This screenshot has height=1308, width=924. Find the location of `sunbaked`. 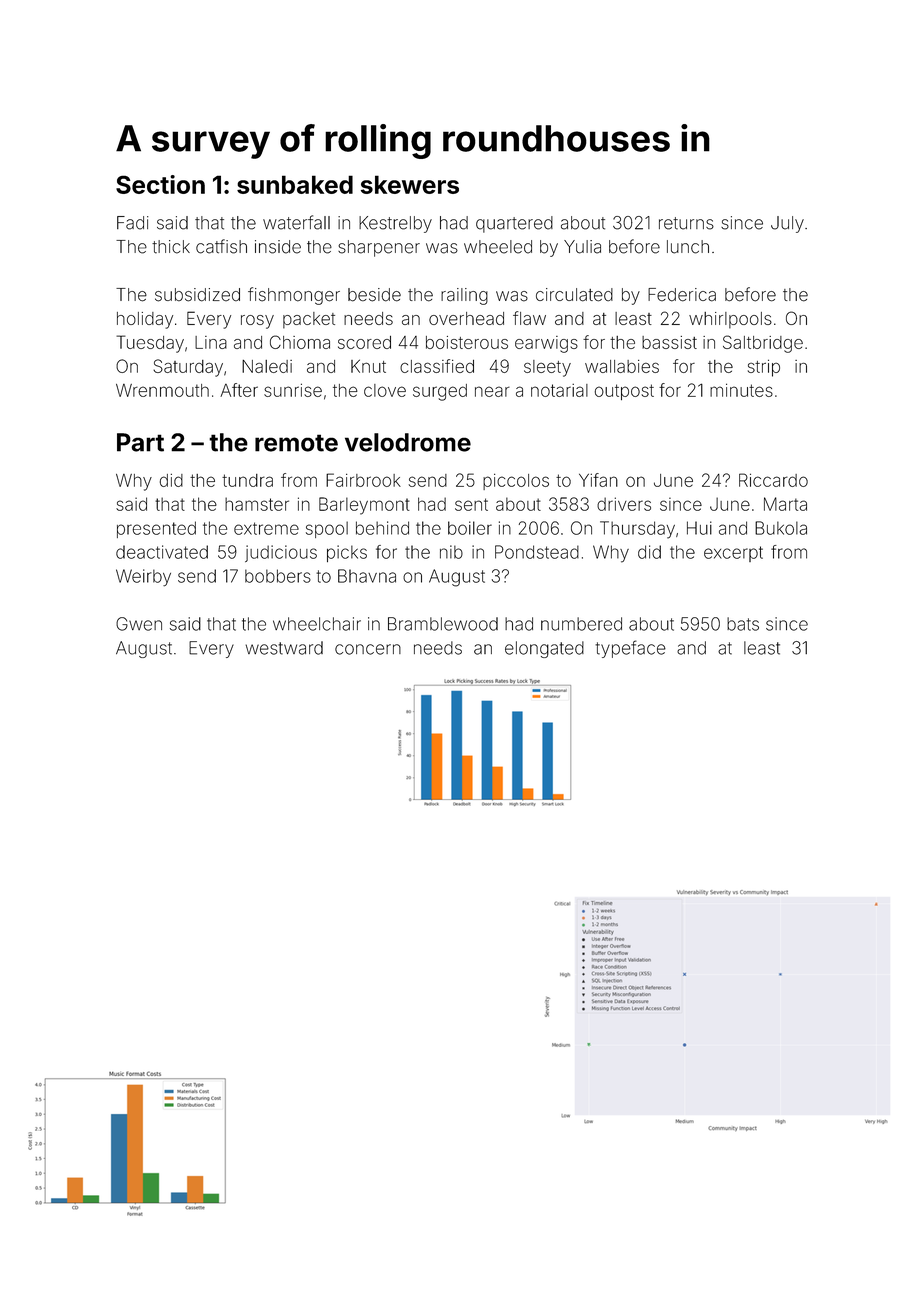

sunbaked is located at coordinates (295, 184).
